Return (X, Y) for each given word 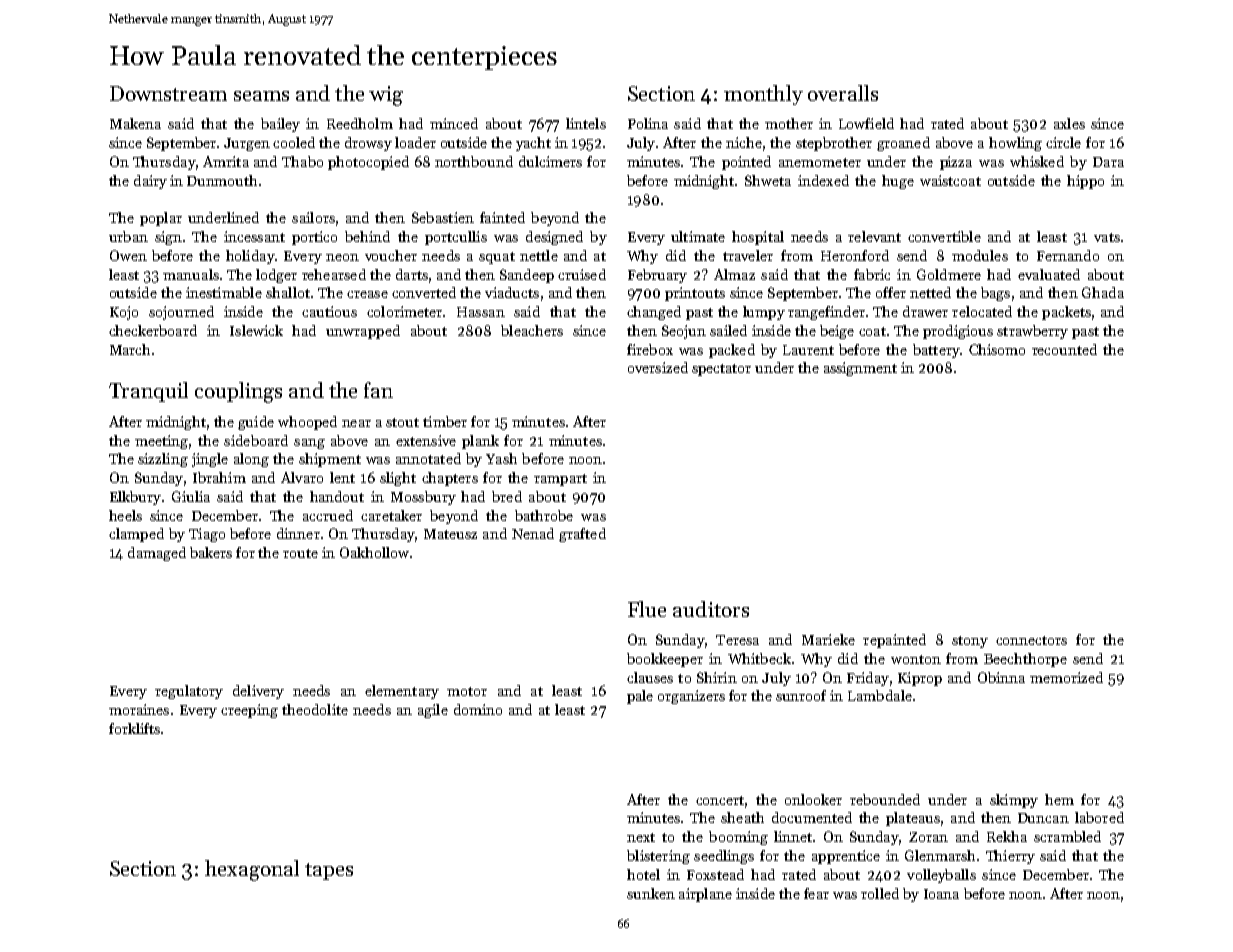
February (657, 276)
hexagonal (252, 870)
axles (1069, 123)
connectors (1031, 640)
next (641, 837)
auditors (711, 609)
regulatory (189, 692)
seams (261, 96)
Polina (648, 123)
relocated (982, 311)
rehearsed (334, 274)
